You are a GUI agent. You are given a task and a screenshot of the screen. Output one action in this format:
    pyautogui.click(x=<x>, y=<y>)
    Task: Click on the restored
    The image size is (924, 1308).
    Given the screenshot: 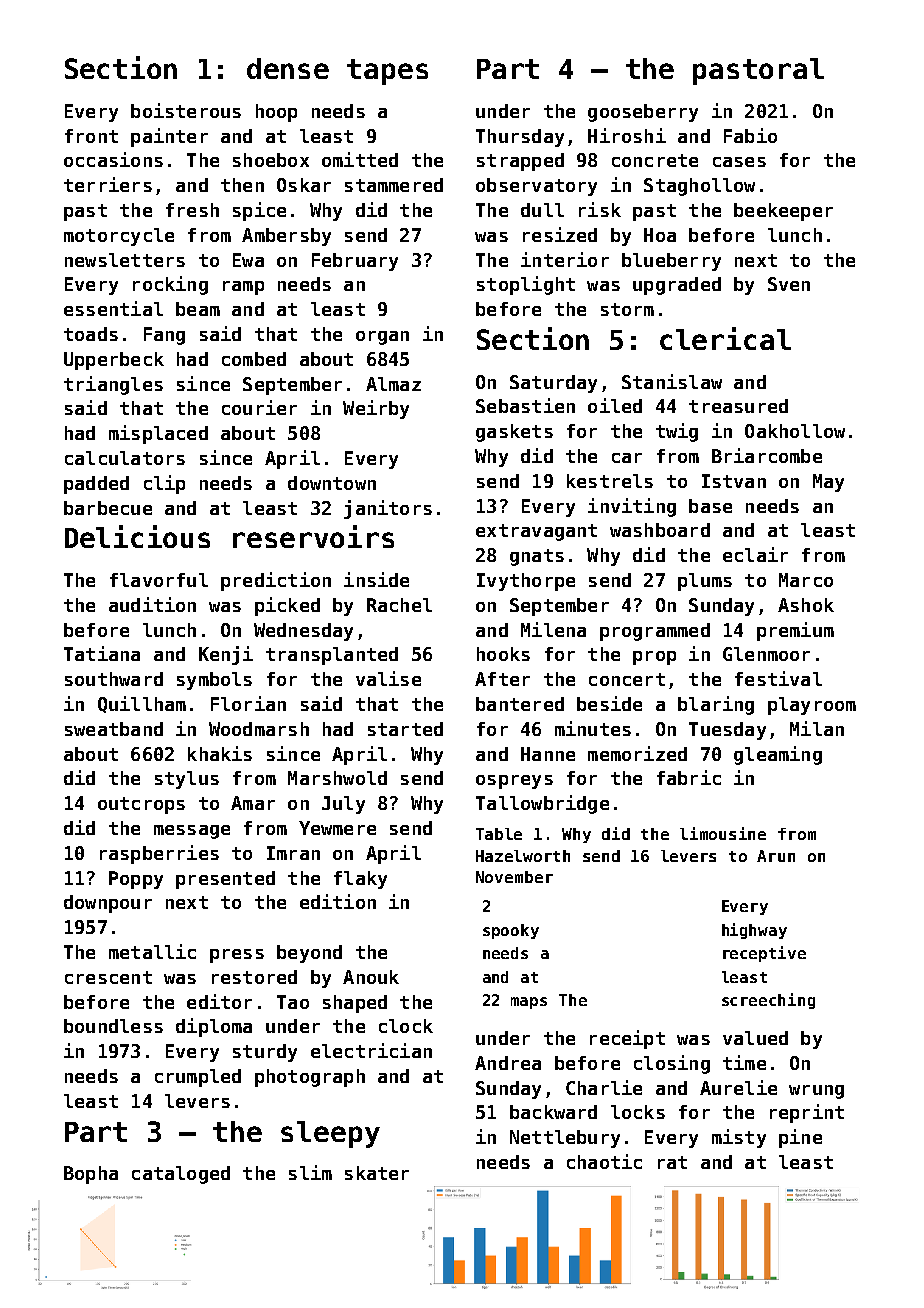 What is the action you would take?
    pyautogui.click(x=254, y=977)
